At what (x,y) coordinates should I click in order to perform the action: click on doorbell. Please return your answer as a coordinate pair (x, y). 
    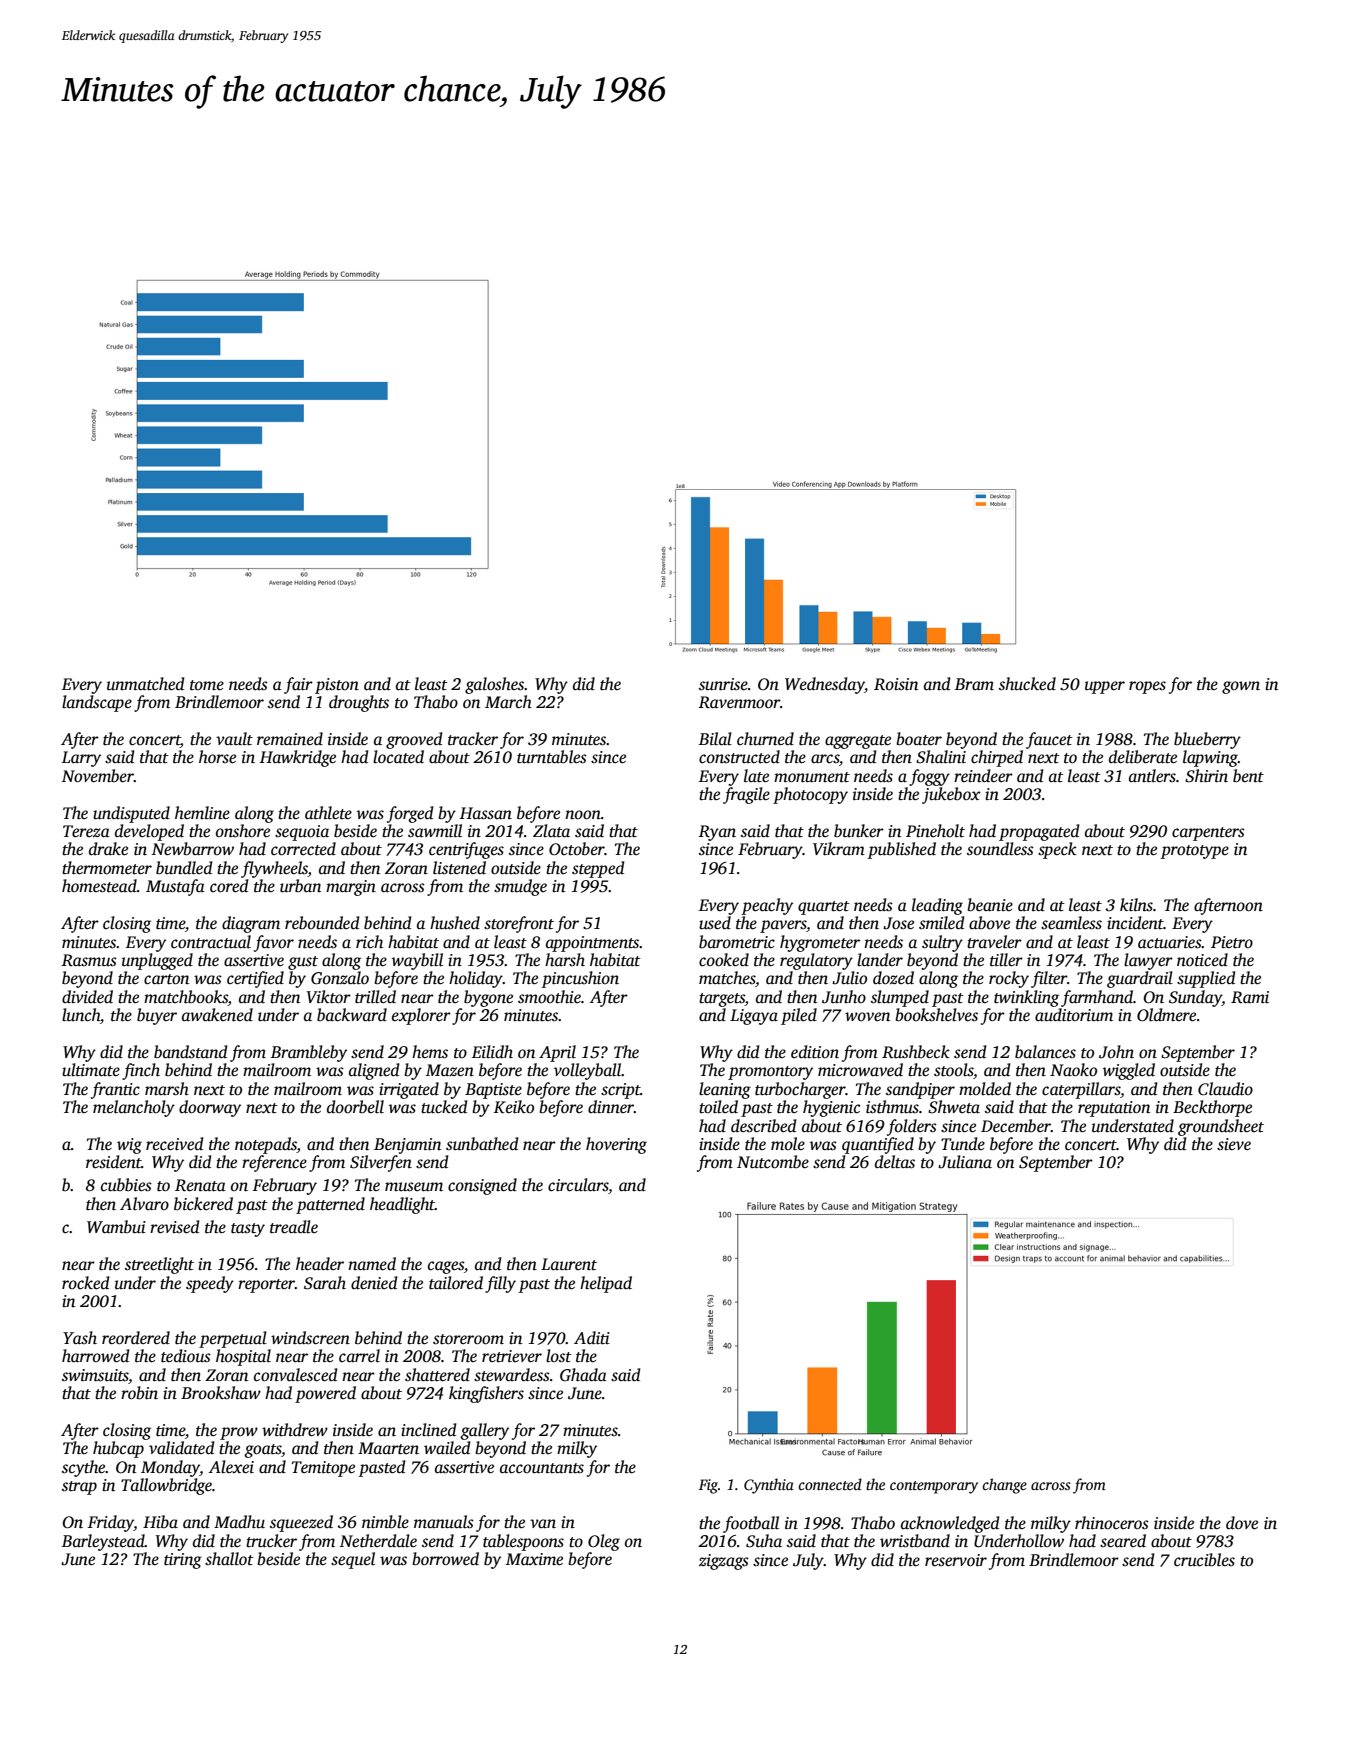
    Looking at the image, I should click on (355, 1107).
